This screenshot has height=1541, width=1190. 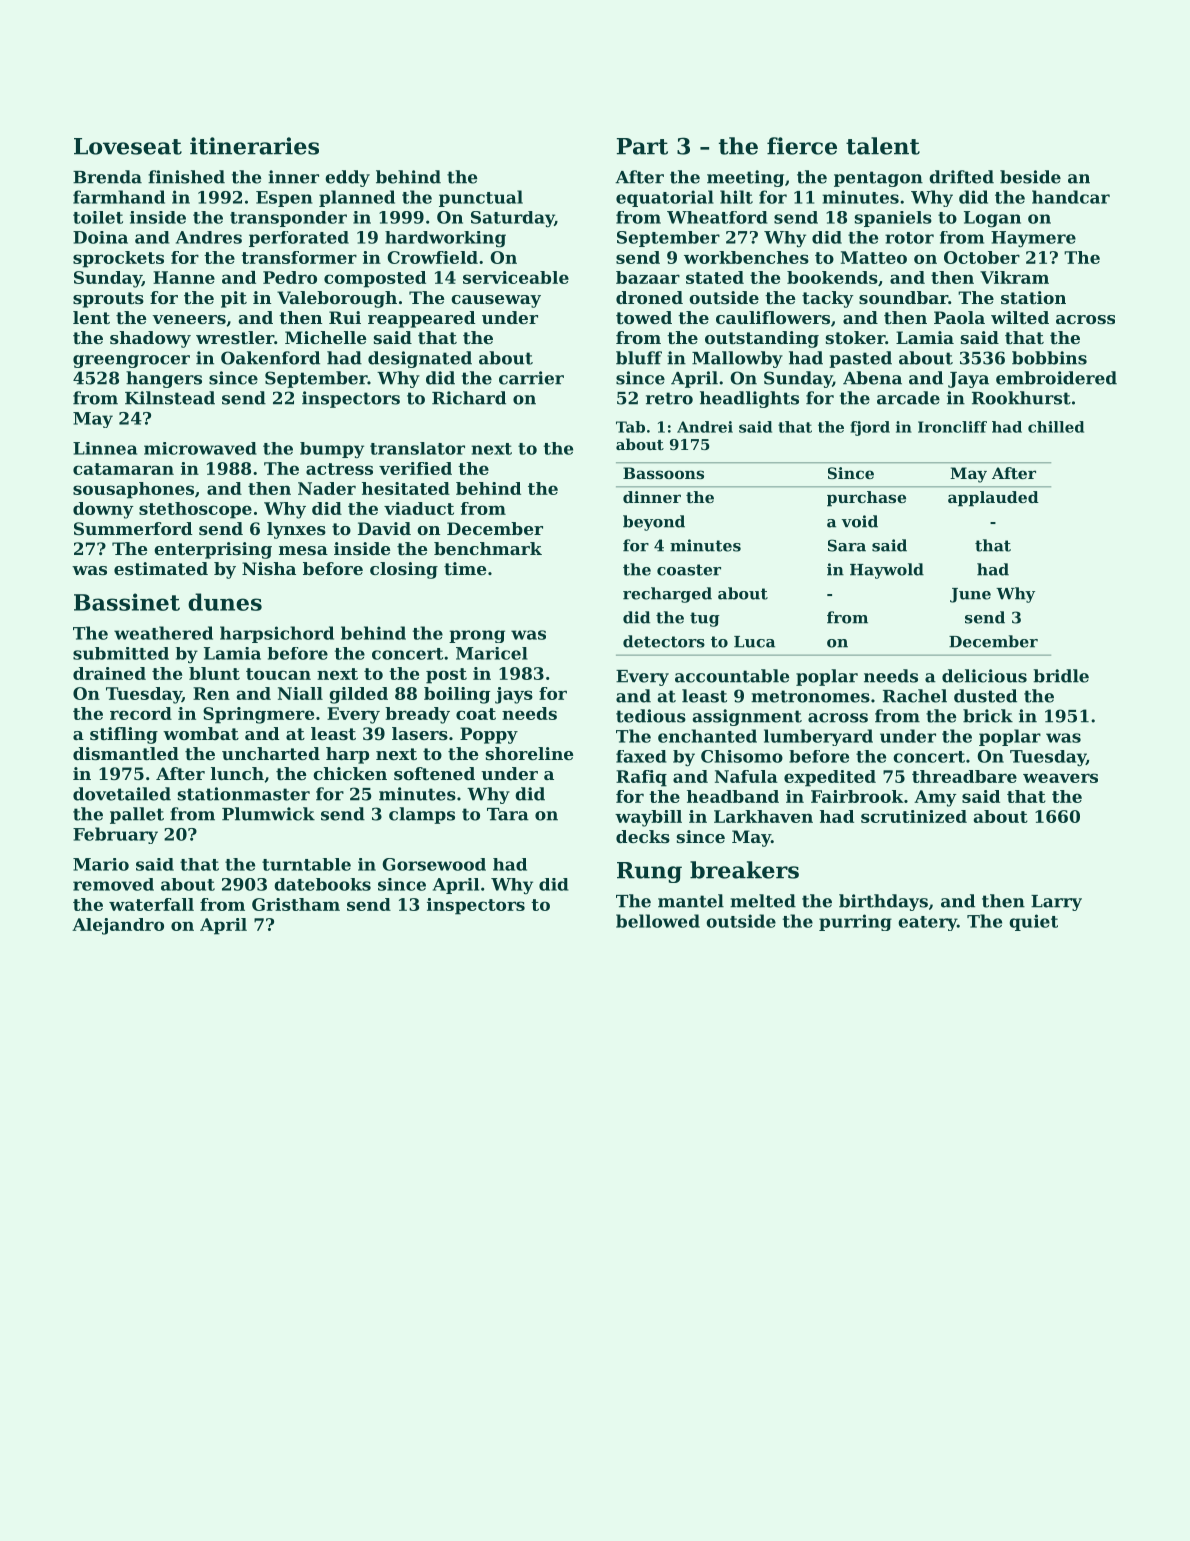 What do you see at coordinates (288, 219) in the screenshot?
I see `transponder` at bounding box center [288, 219].
